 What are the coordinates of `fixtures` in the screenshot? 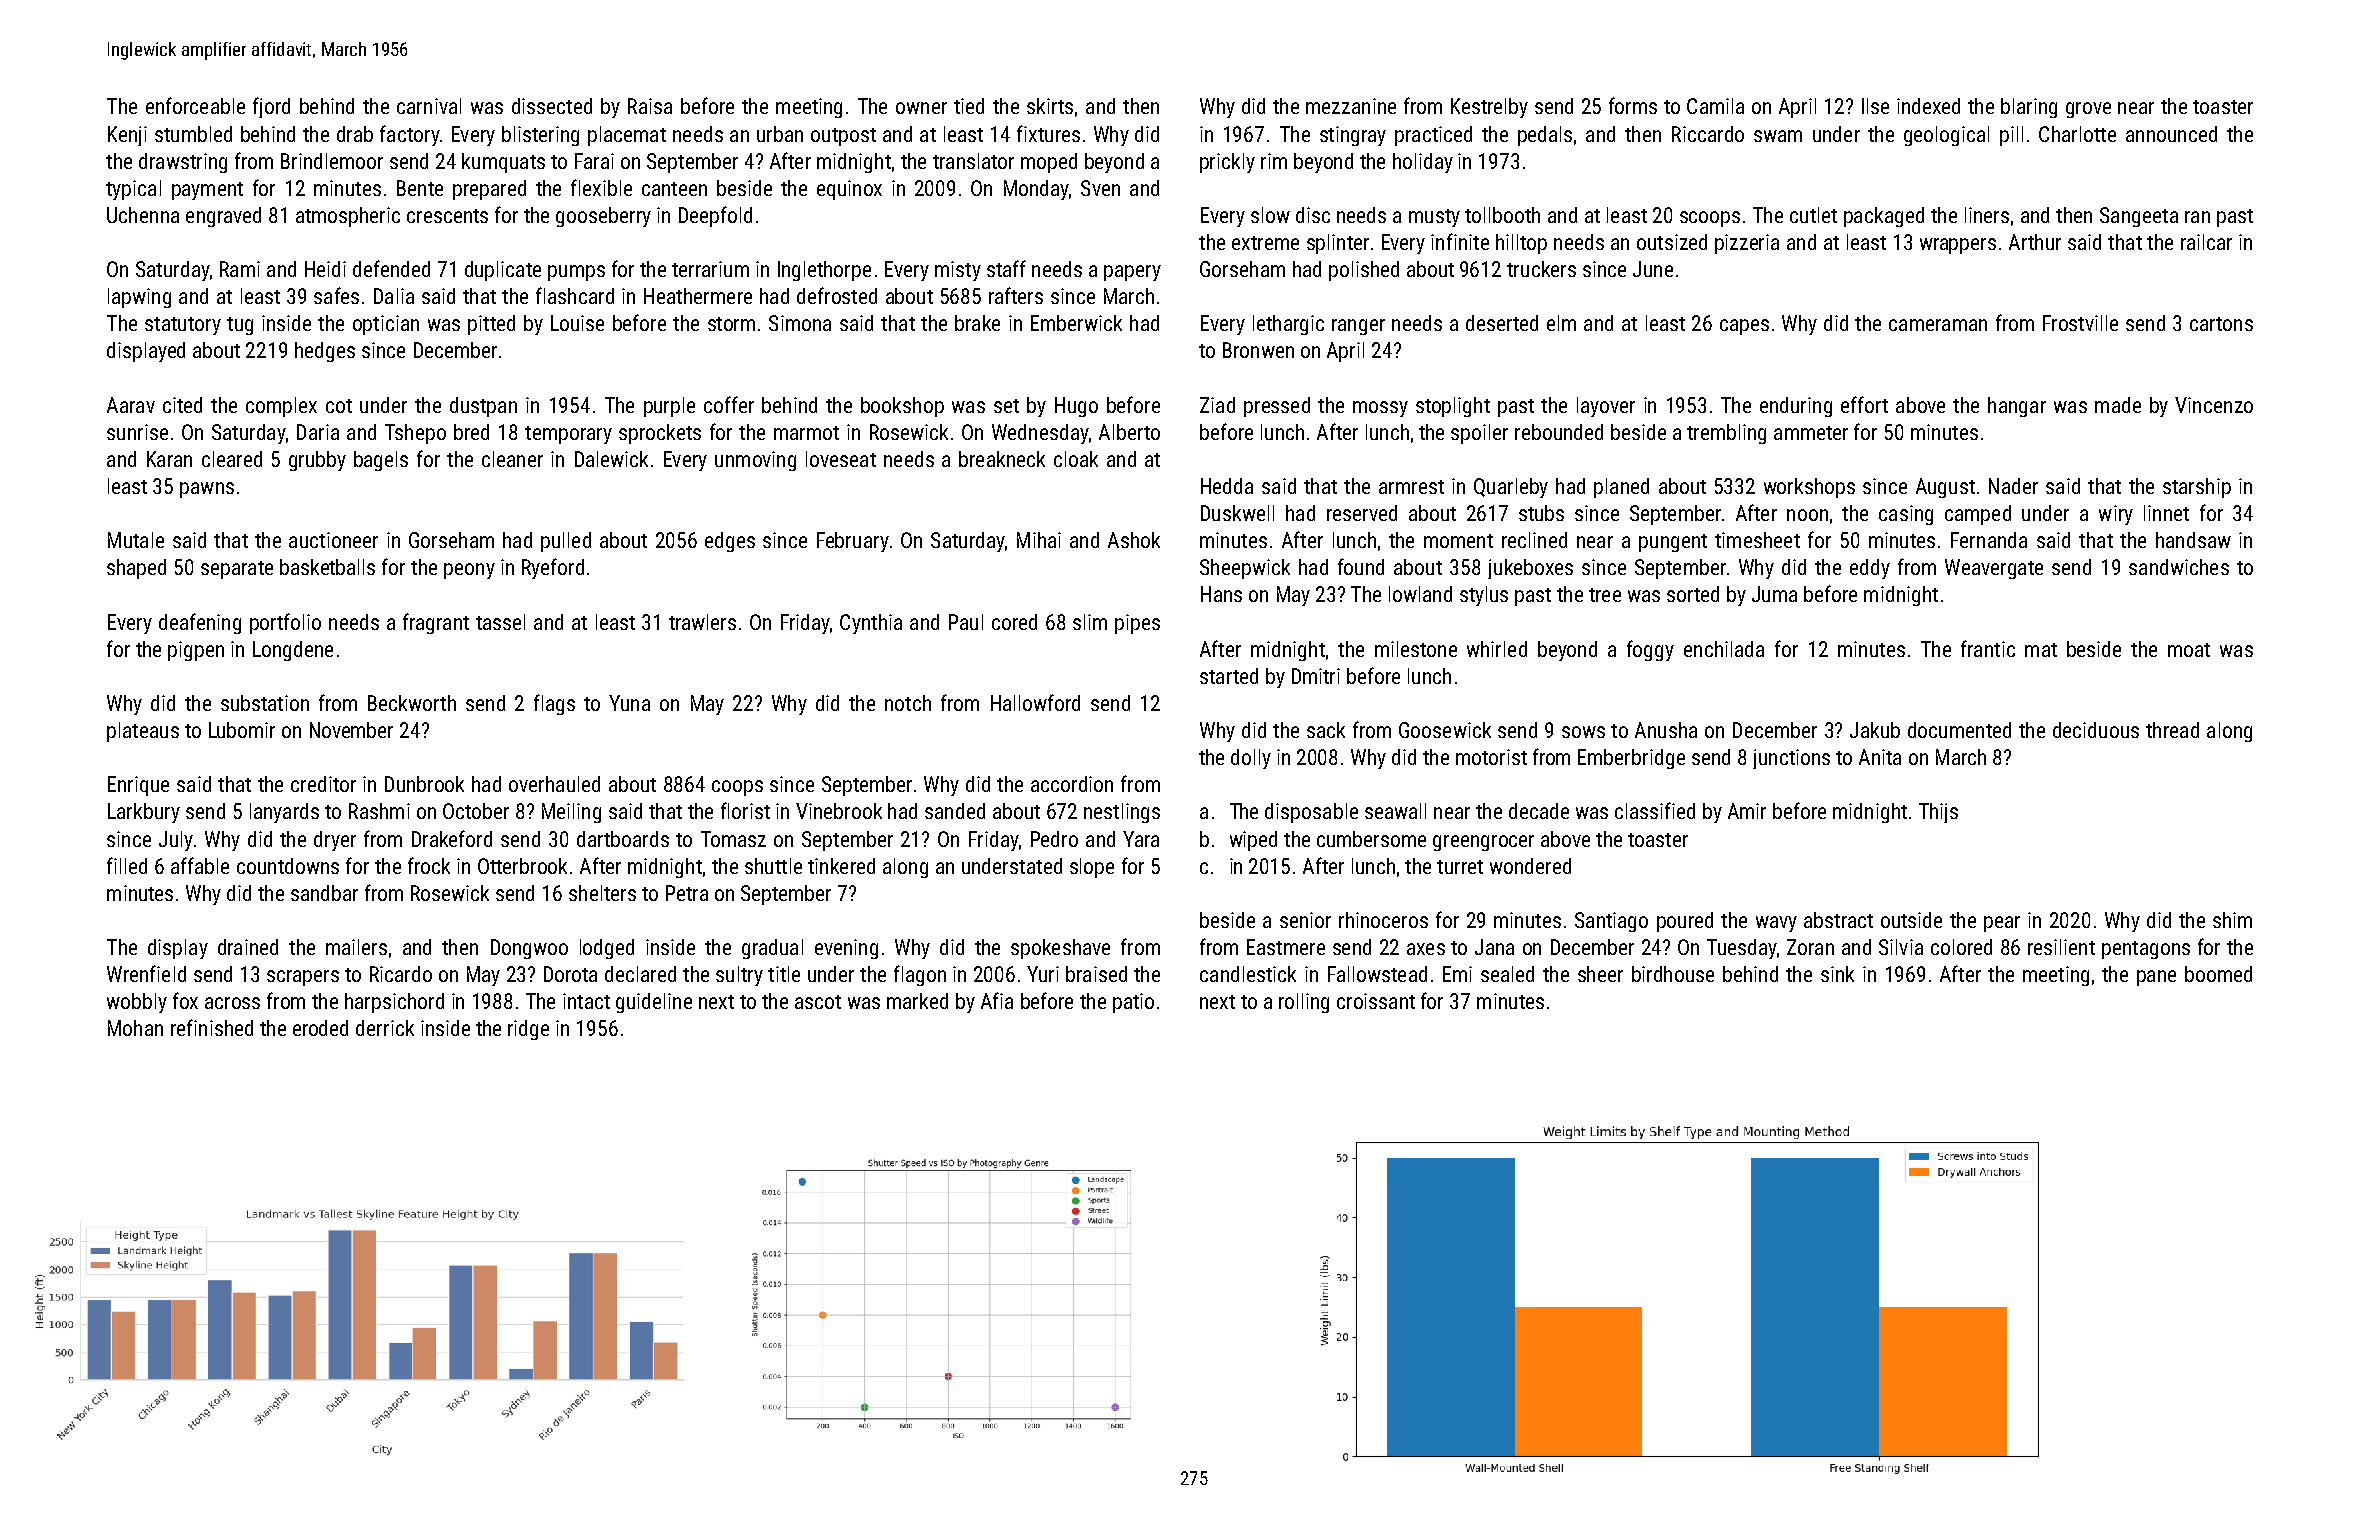 It's located at (1048, 133).
